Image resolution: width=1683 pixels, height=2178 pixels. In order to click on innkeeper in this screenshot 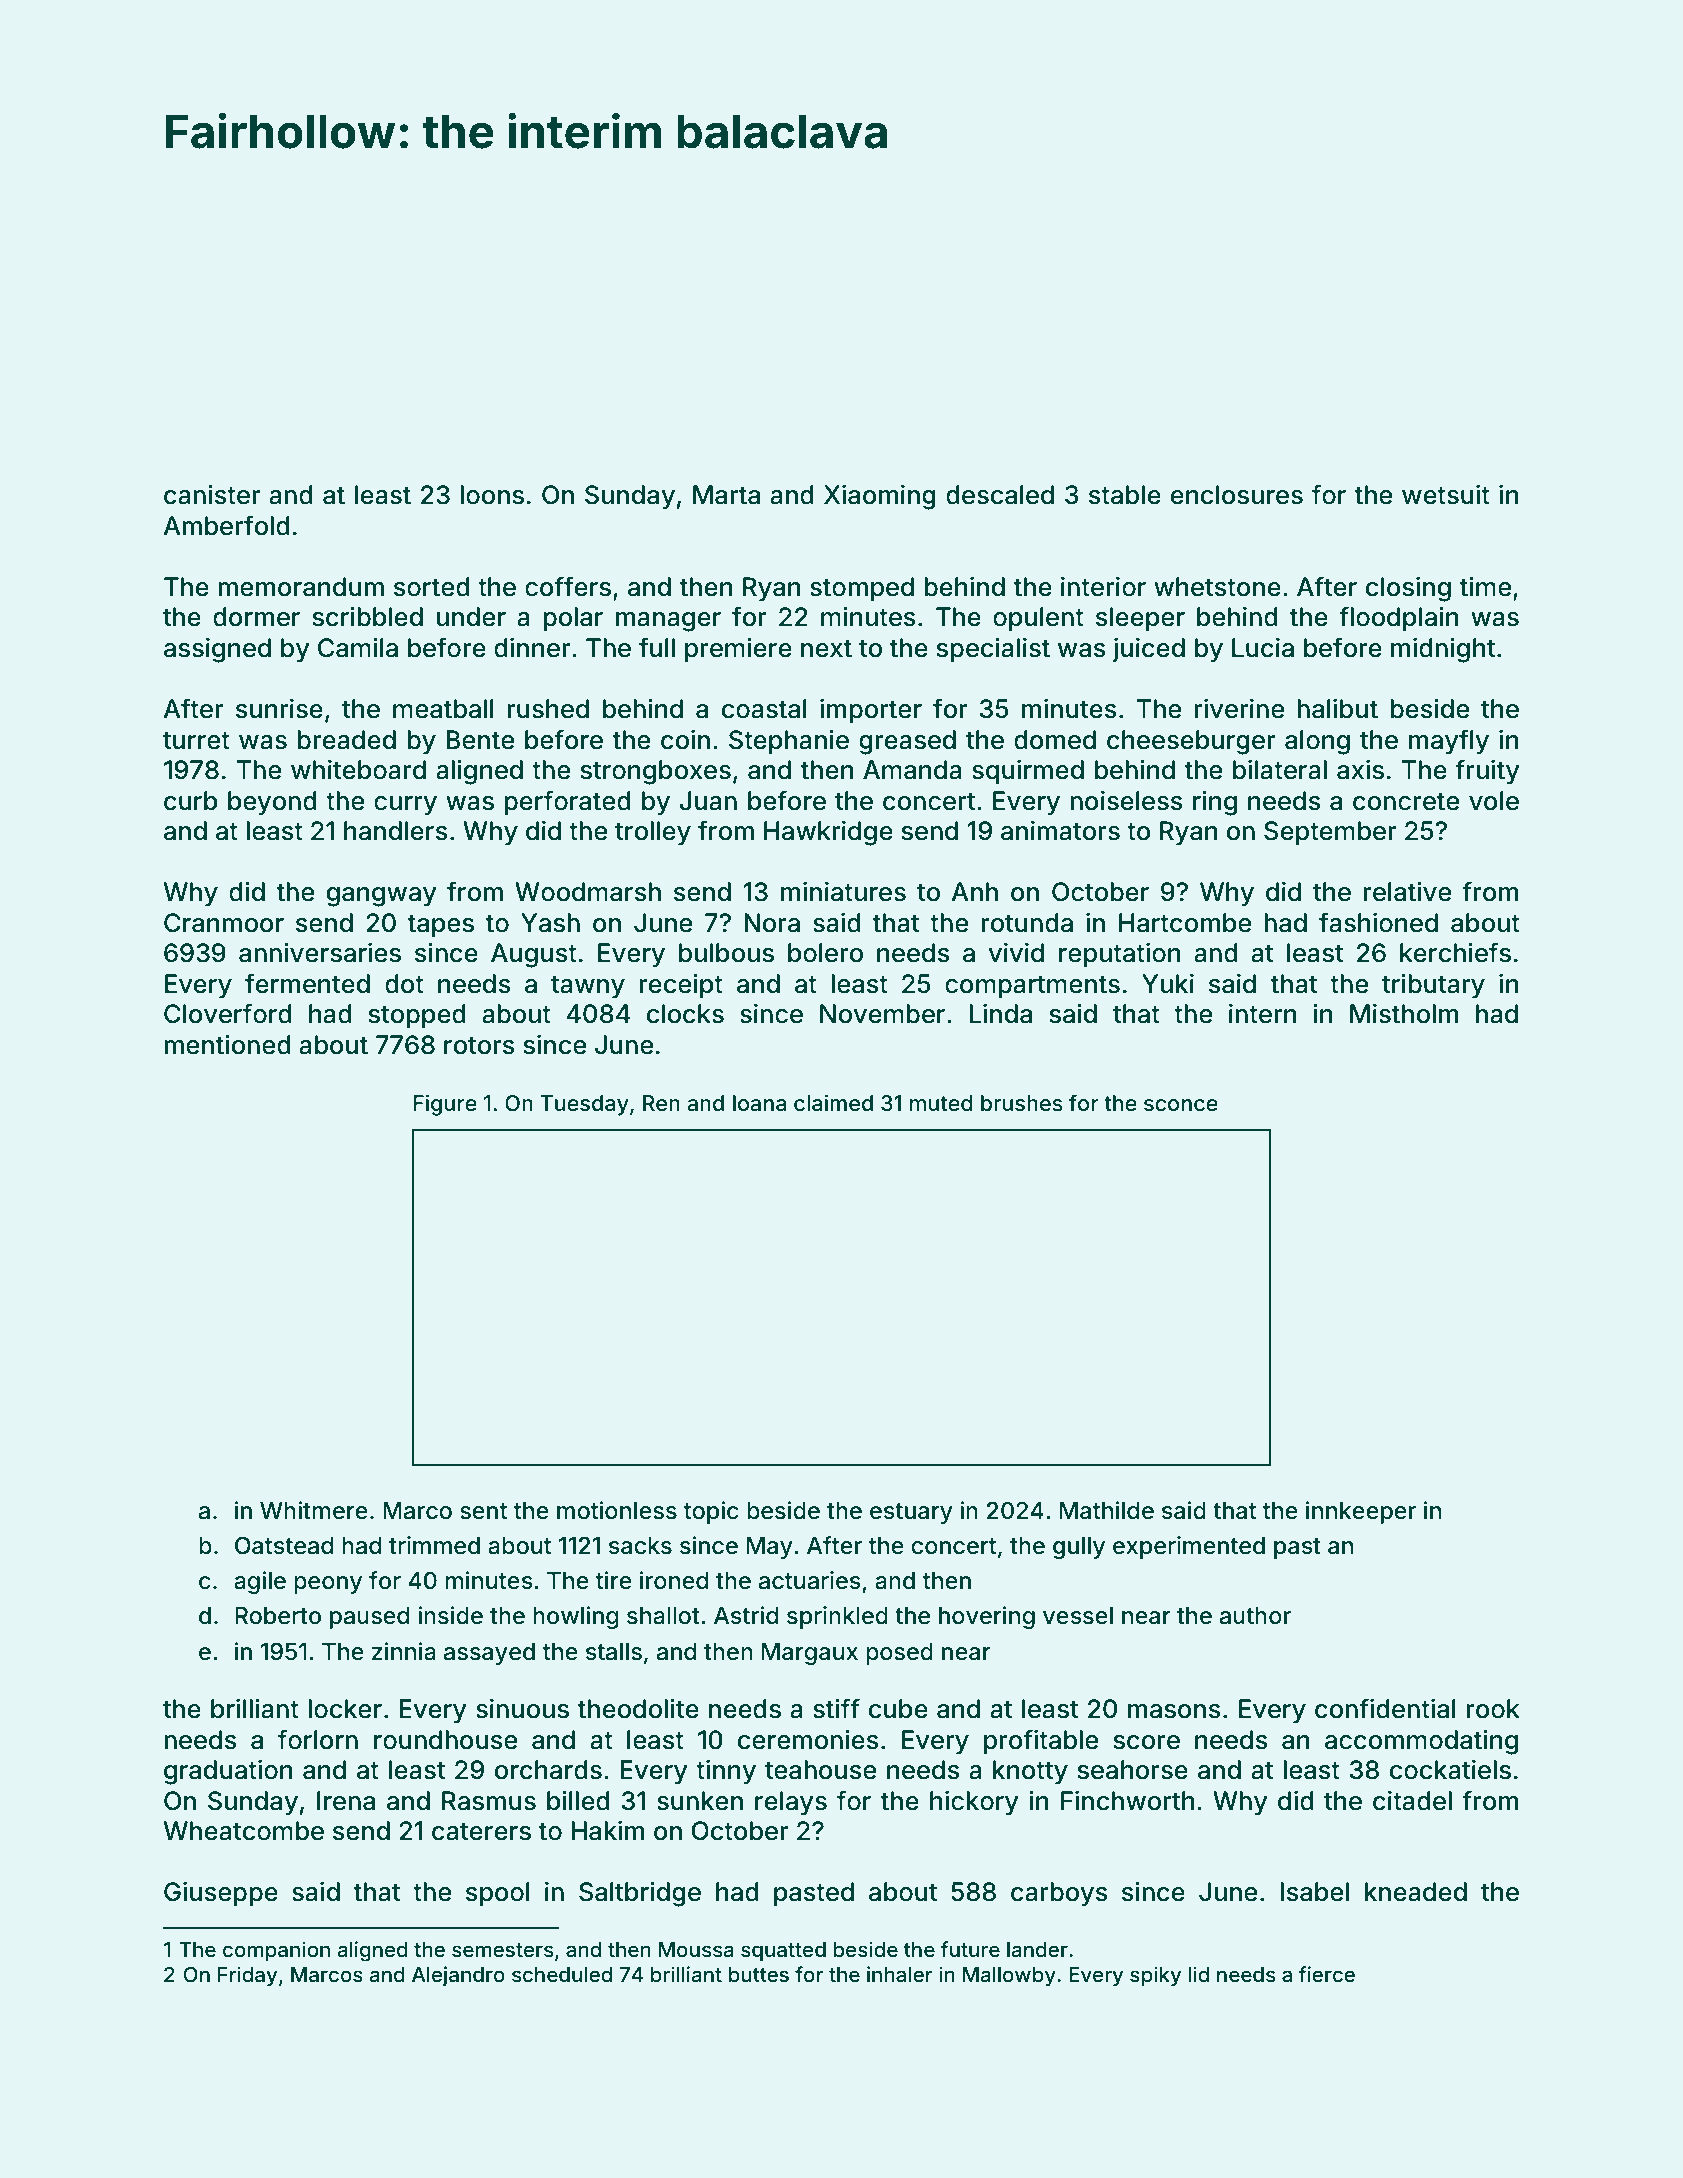, I will do `click(1361, 1512)`.
